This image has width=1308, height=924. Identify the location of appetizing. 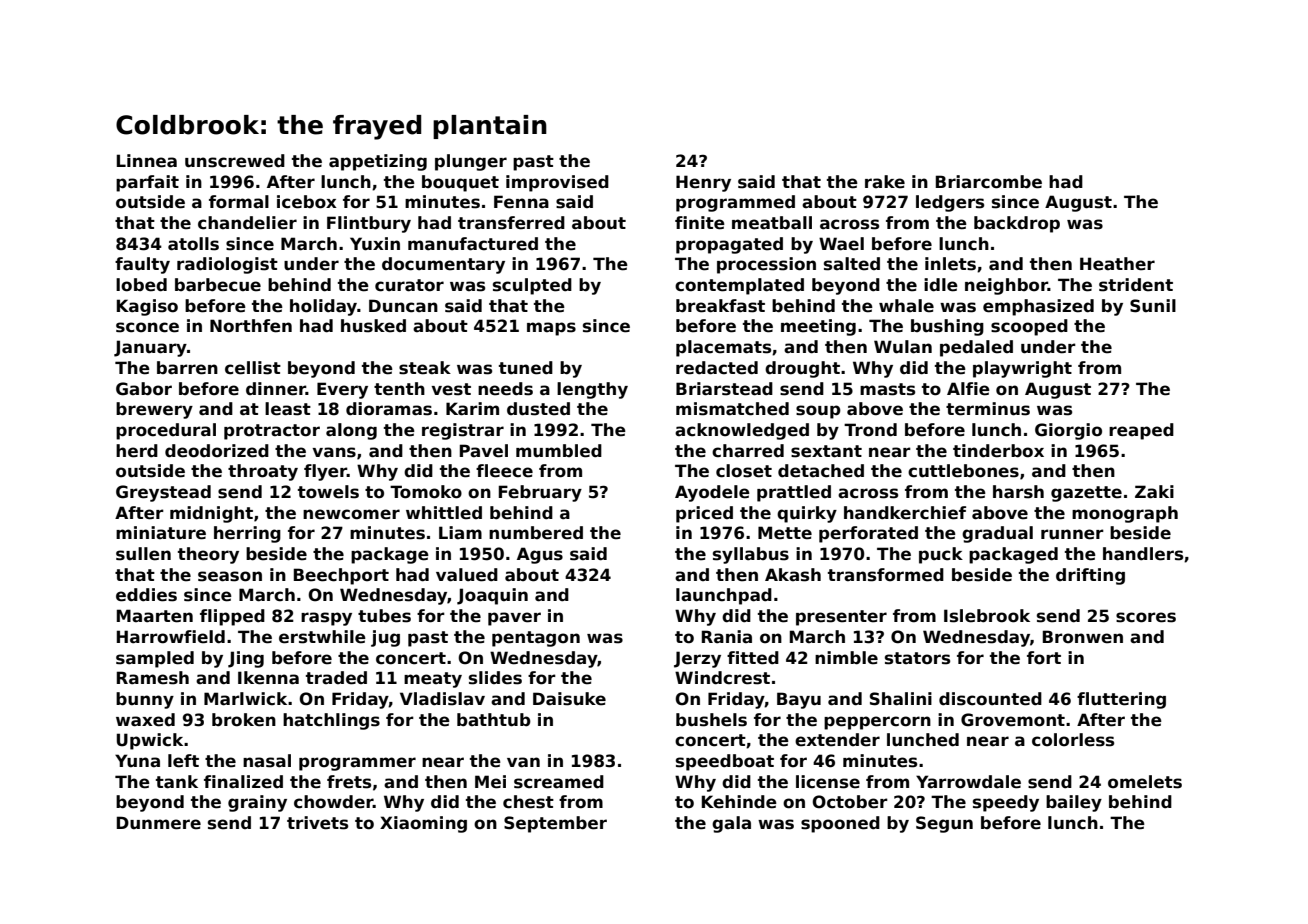
(378, 162).
